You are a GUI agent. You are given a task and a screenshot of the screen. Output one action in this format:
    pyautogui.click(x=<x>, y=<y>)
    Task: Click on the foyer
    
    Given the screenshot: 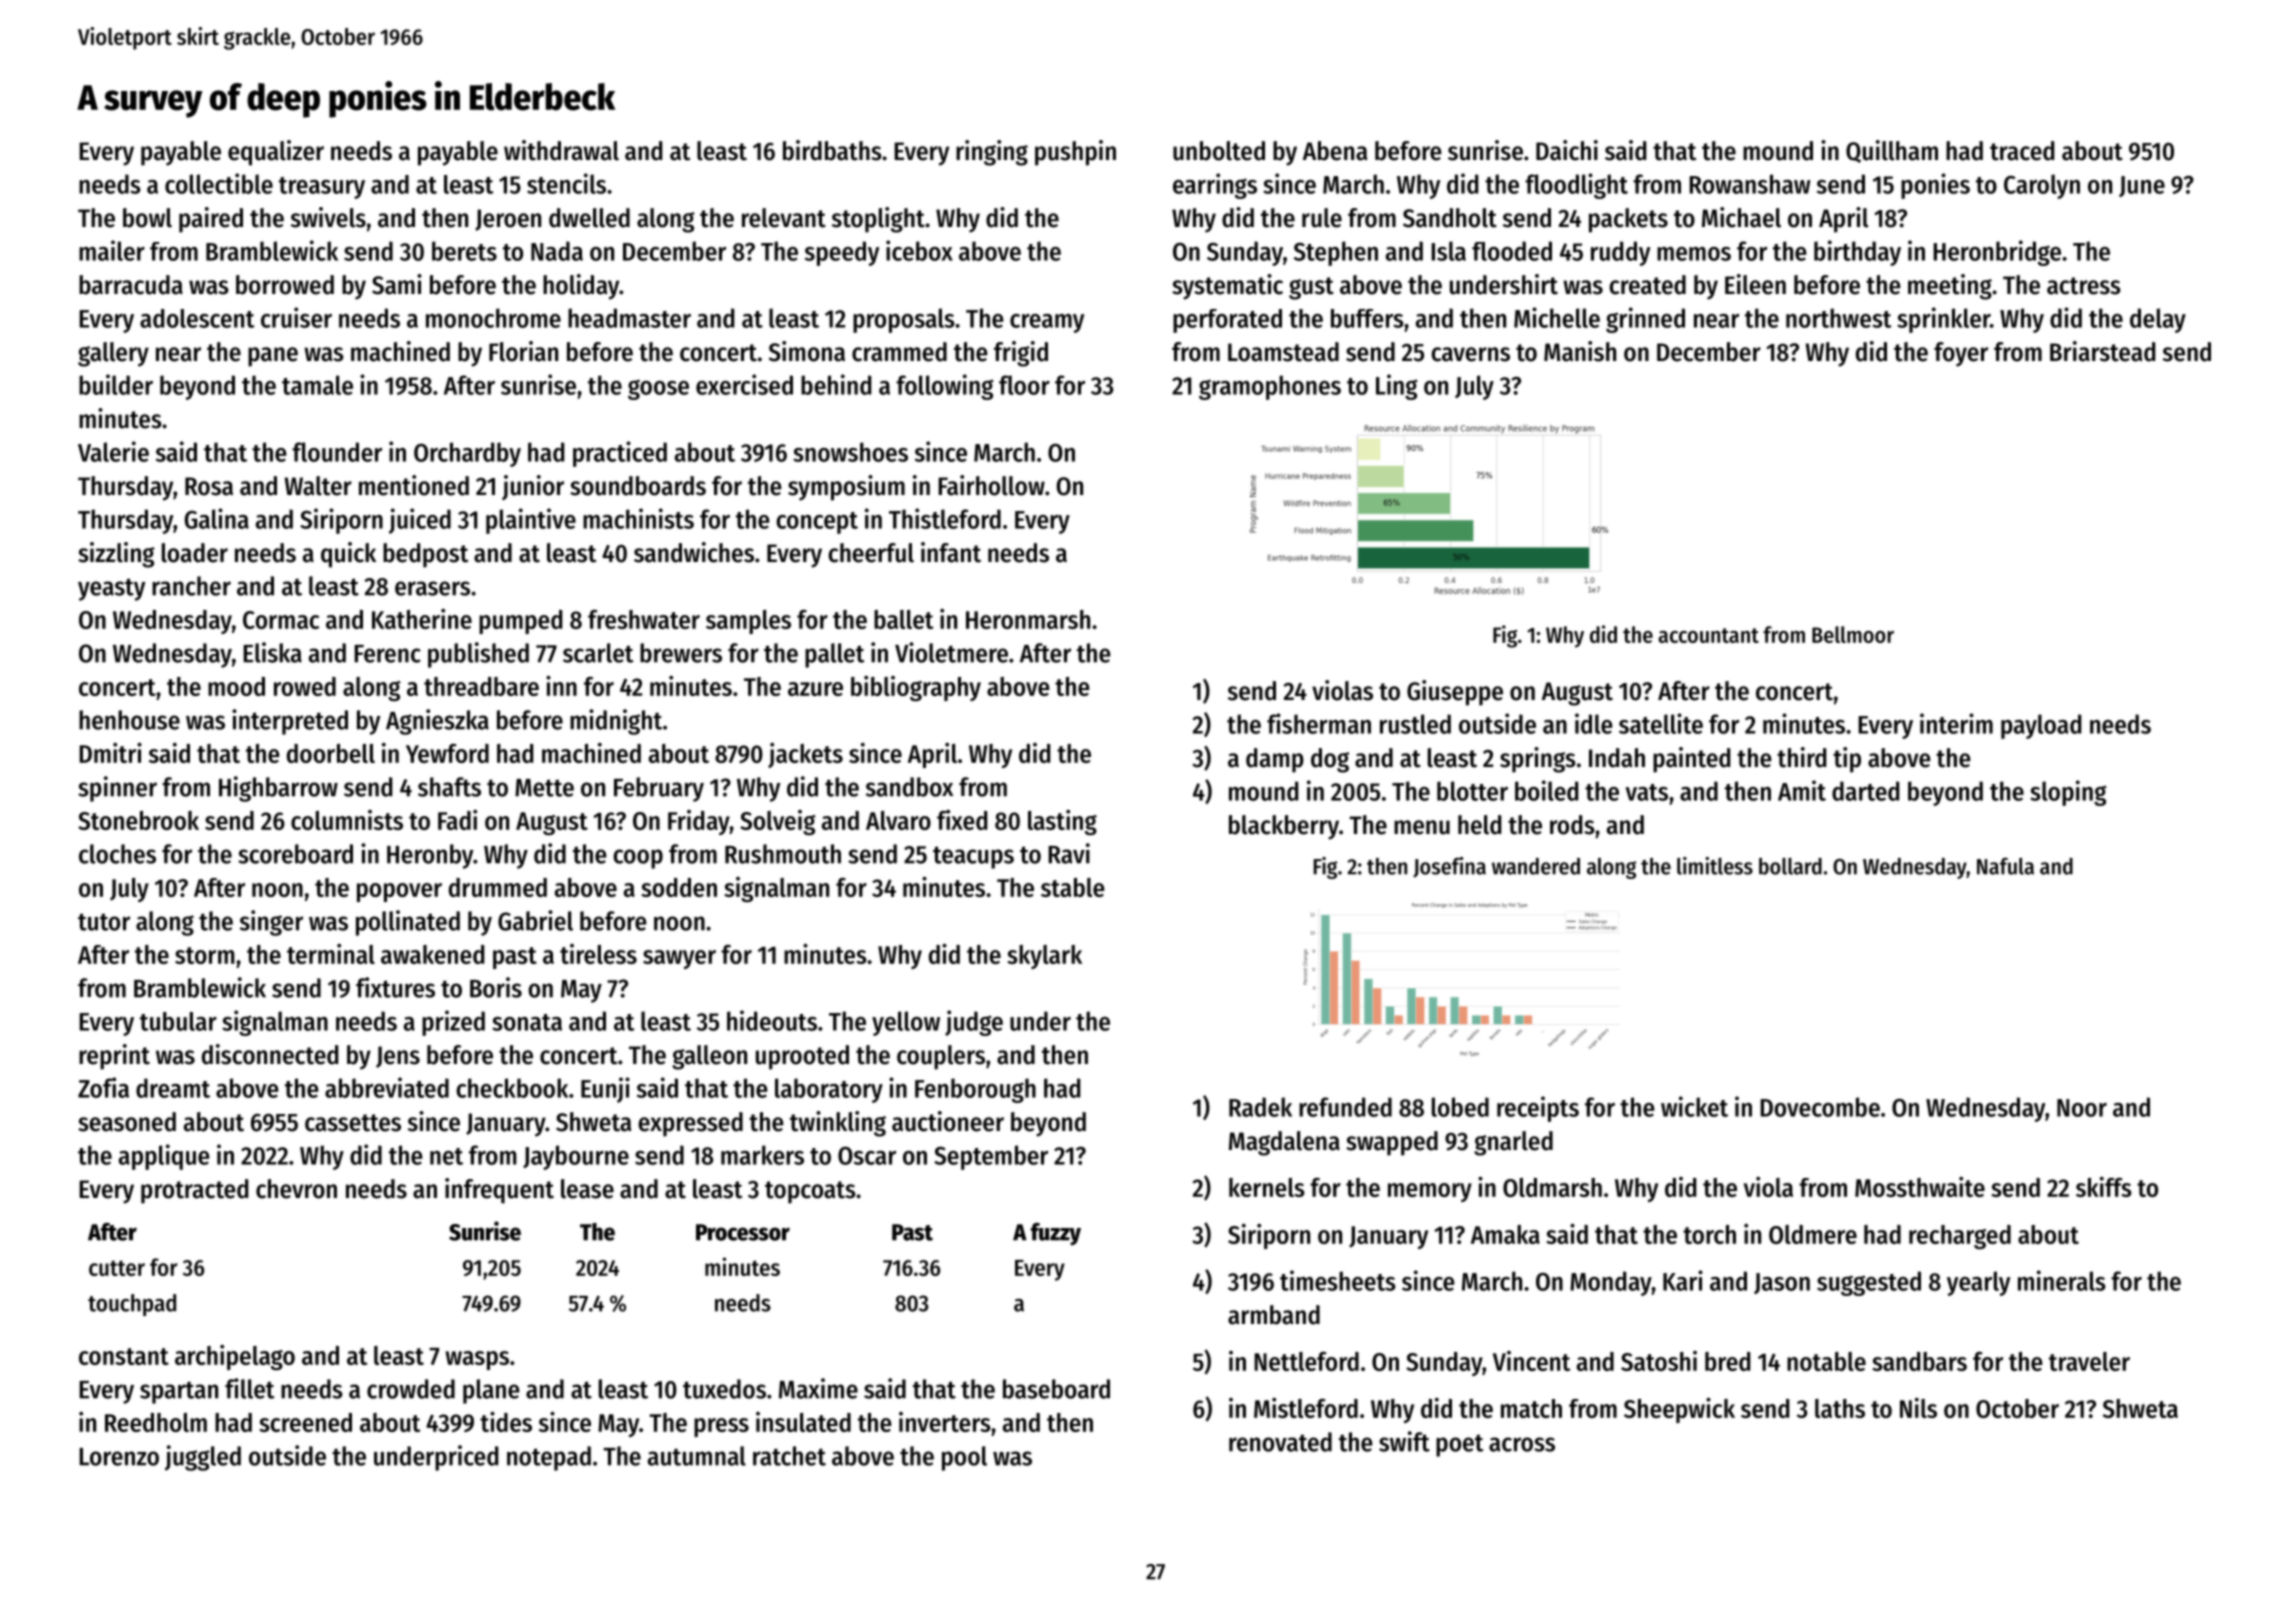 What is the action you would take?
    pyautogui.click(x=1961, y=354)
